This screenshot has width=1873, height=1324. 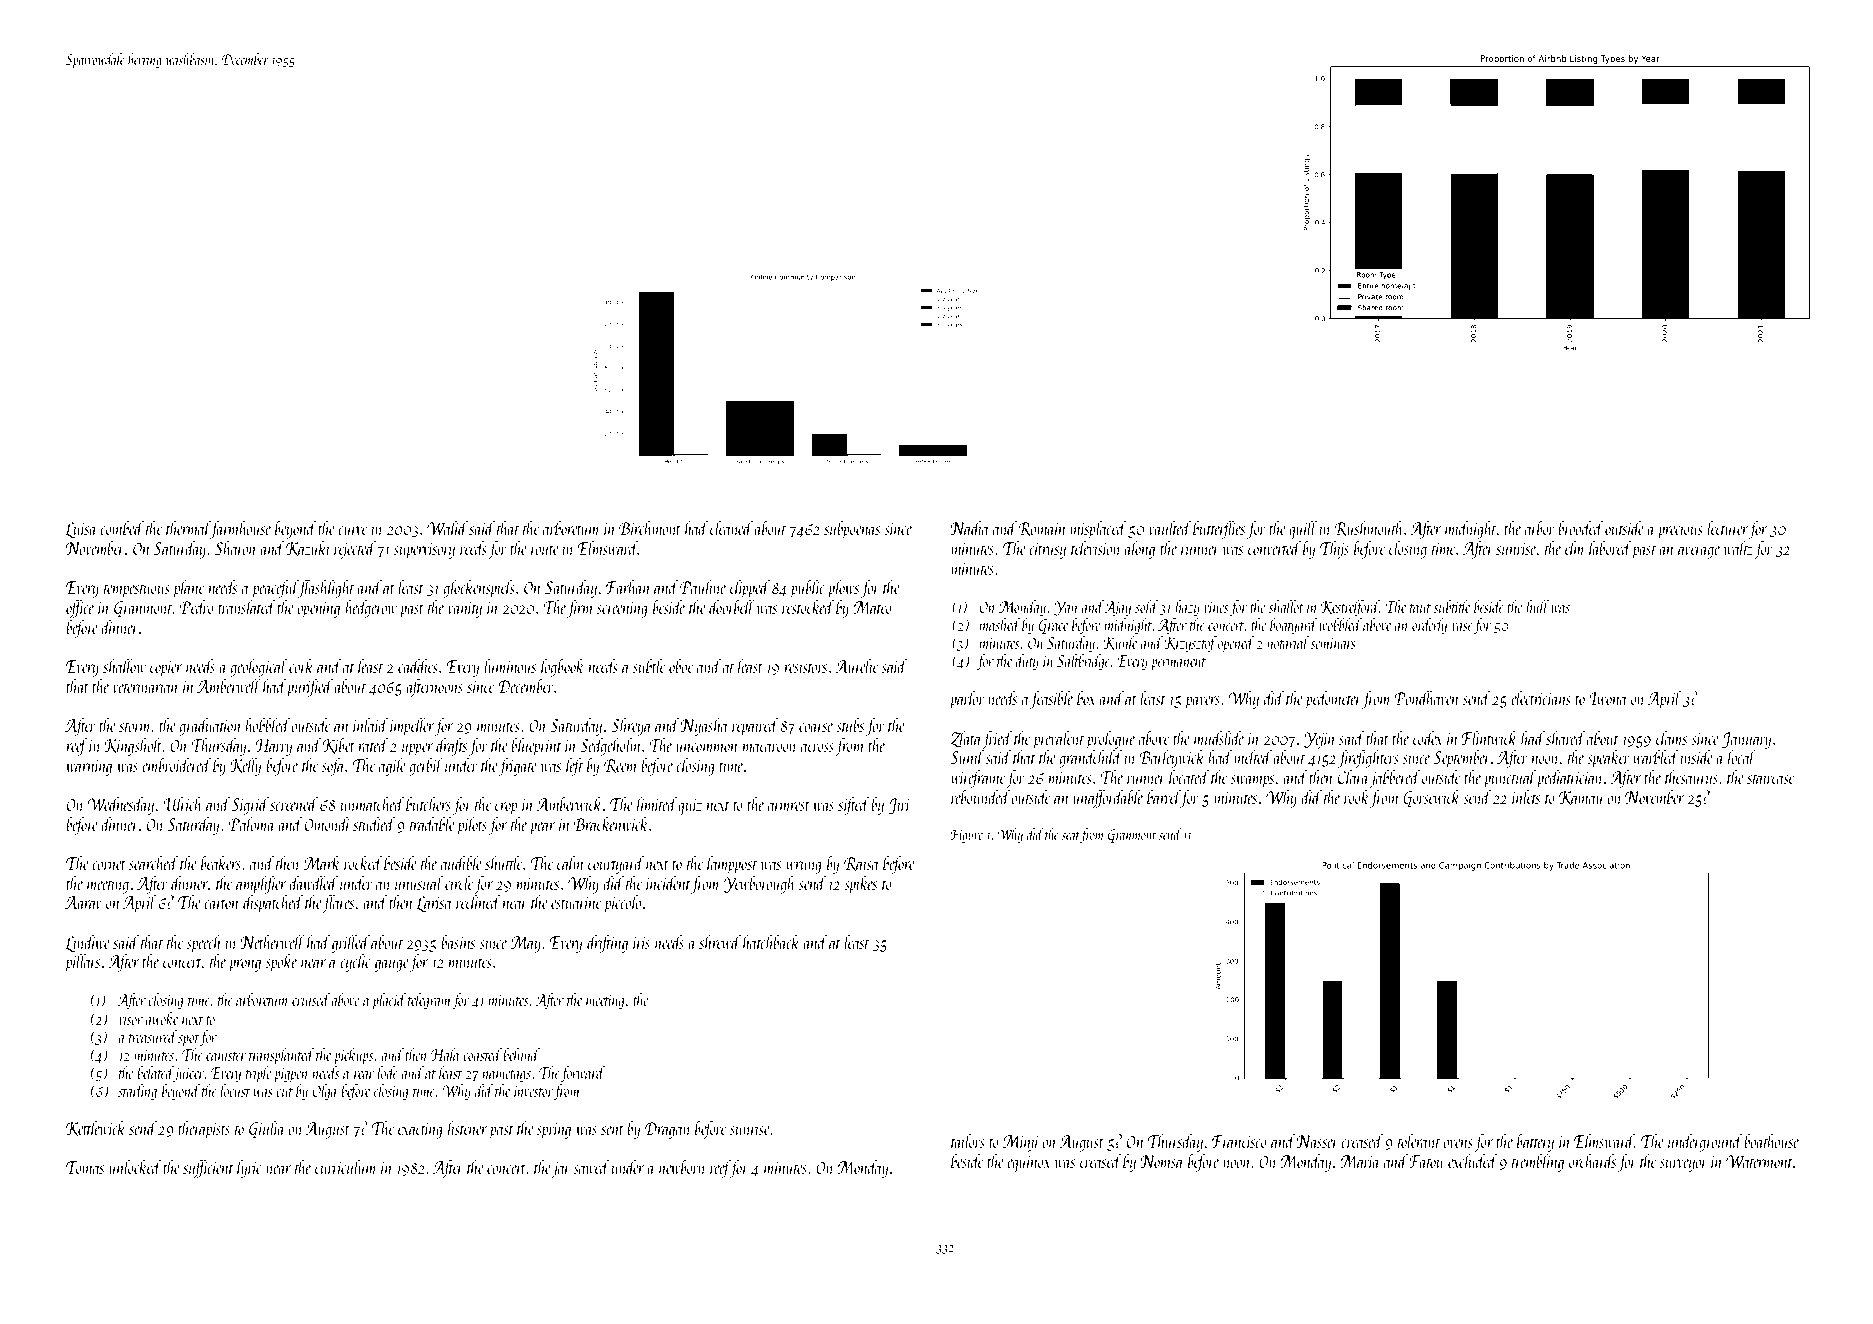 I want to click on Rushmouth, so click(x=1368, y=529).
